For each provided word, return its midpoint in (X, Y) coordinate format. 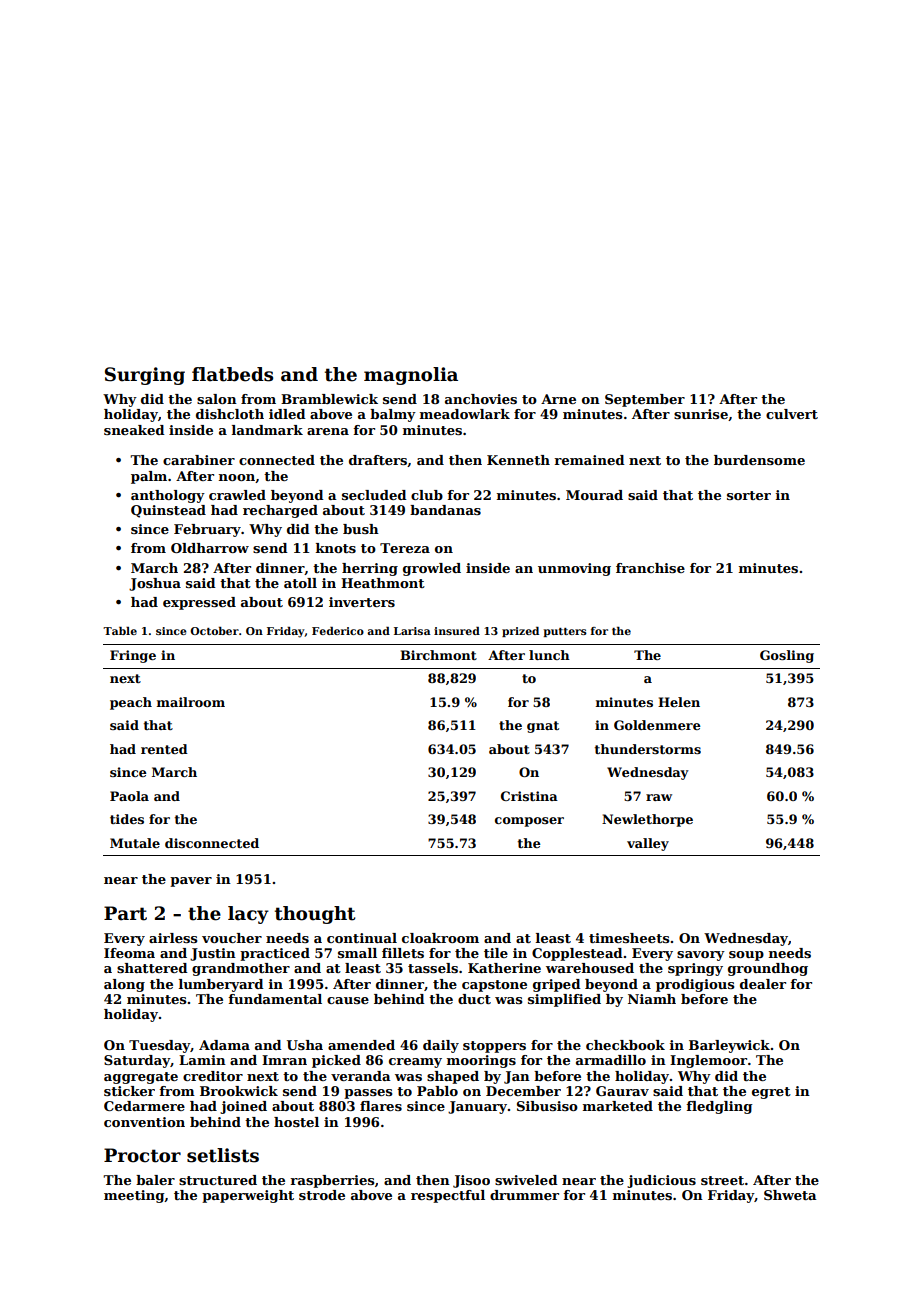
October (214, 631)
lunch (549, 655)
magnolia (411, 376)
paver (191, 882)
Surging (145, 376)
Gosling (787, 656)
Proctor (142, 1155)
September (645, 400)
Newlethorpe (647, 820)
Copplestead (577, 954)
